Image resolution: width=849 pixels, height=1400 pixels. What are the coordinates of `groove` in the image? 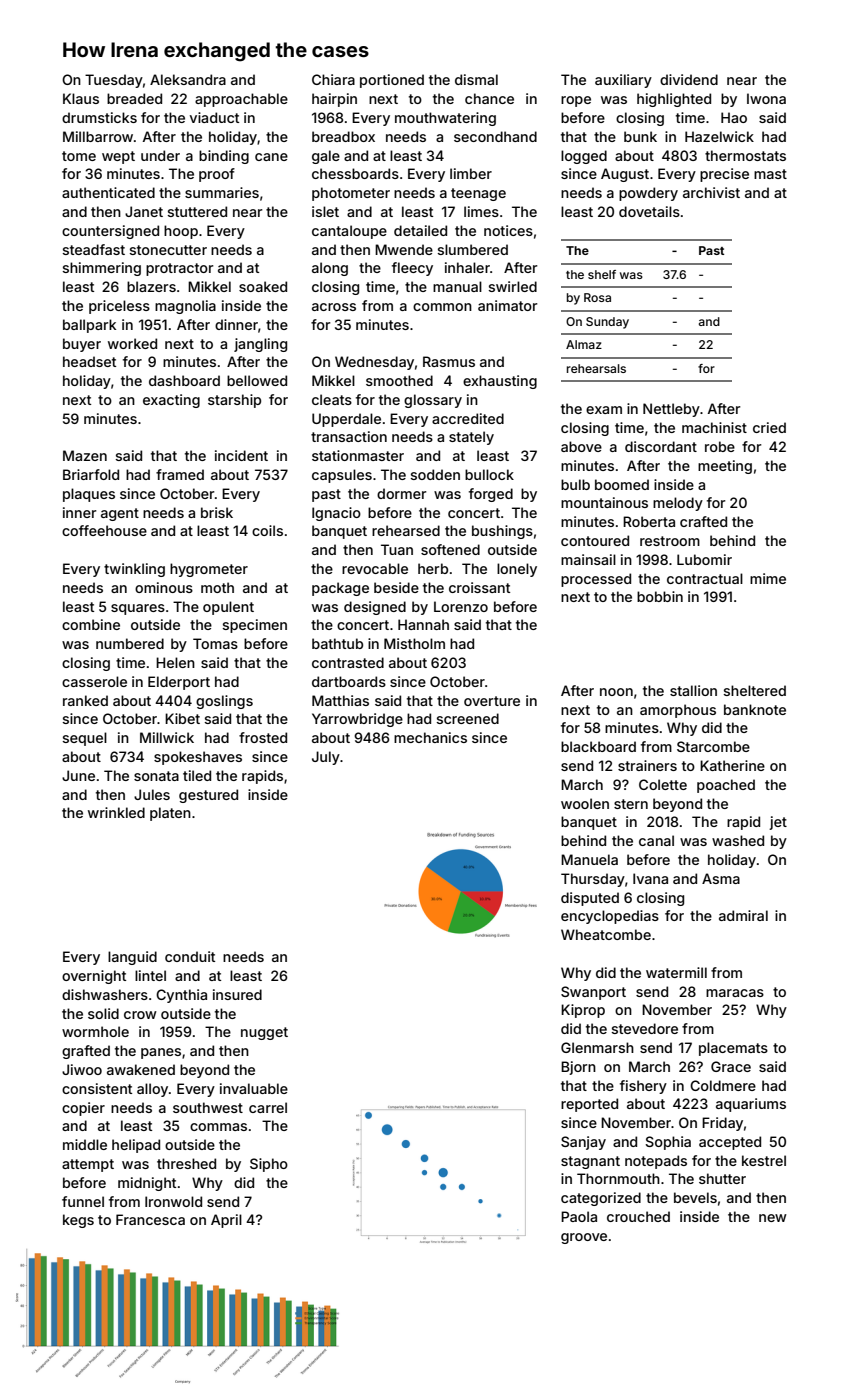 It's located at (584, 1238).
